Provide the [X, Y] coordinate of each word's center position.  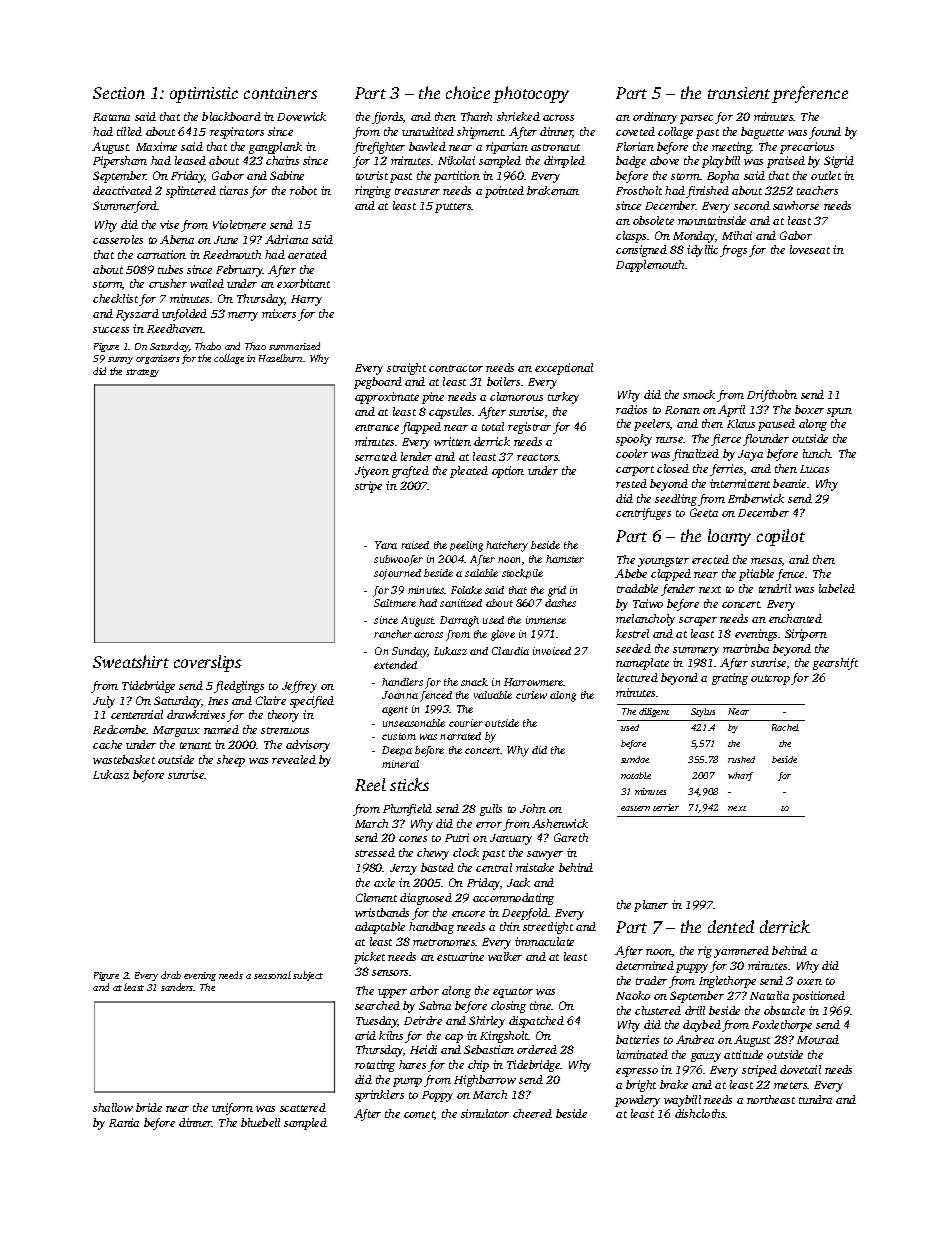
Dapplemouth [650, 266]
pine [433, 398]
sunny [120, 360]
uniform [232, 1109]
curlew [531, 695]
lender [416, 456]
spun [839, 412]
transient [739, 93]
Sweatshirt [131, 661]
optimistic [204, 95]
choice [468, 92]
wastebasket [124, 759]
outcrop [770, 680]
